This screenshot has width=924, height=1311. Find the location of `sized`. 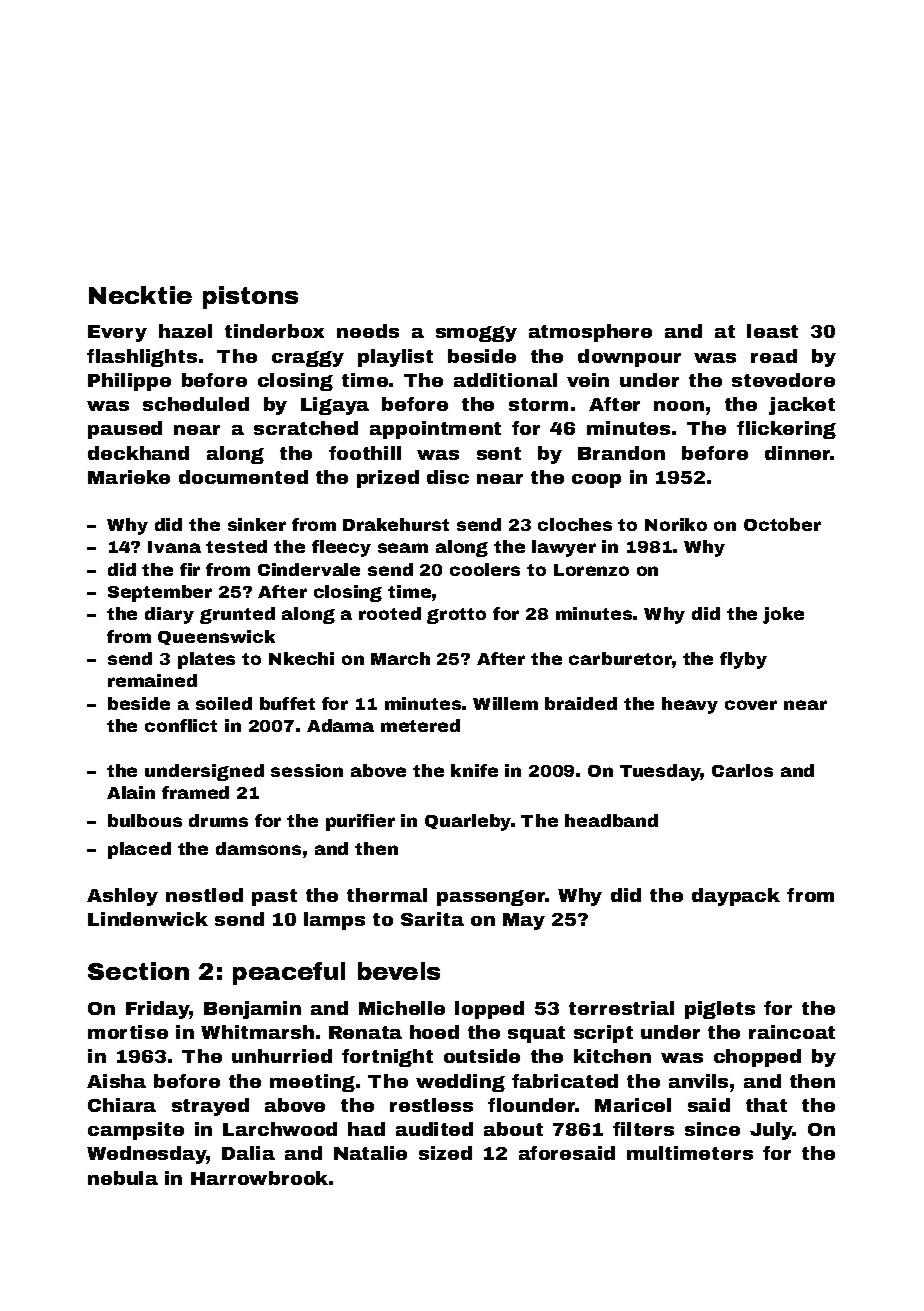

sized is located at coordinates (445, 1153).
